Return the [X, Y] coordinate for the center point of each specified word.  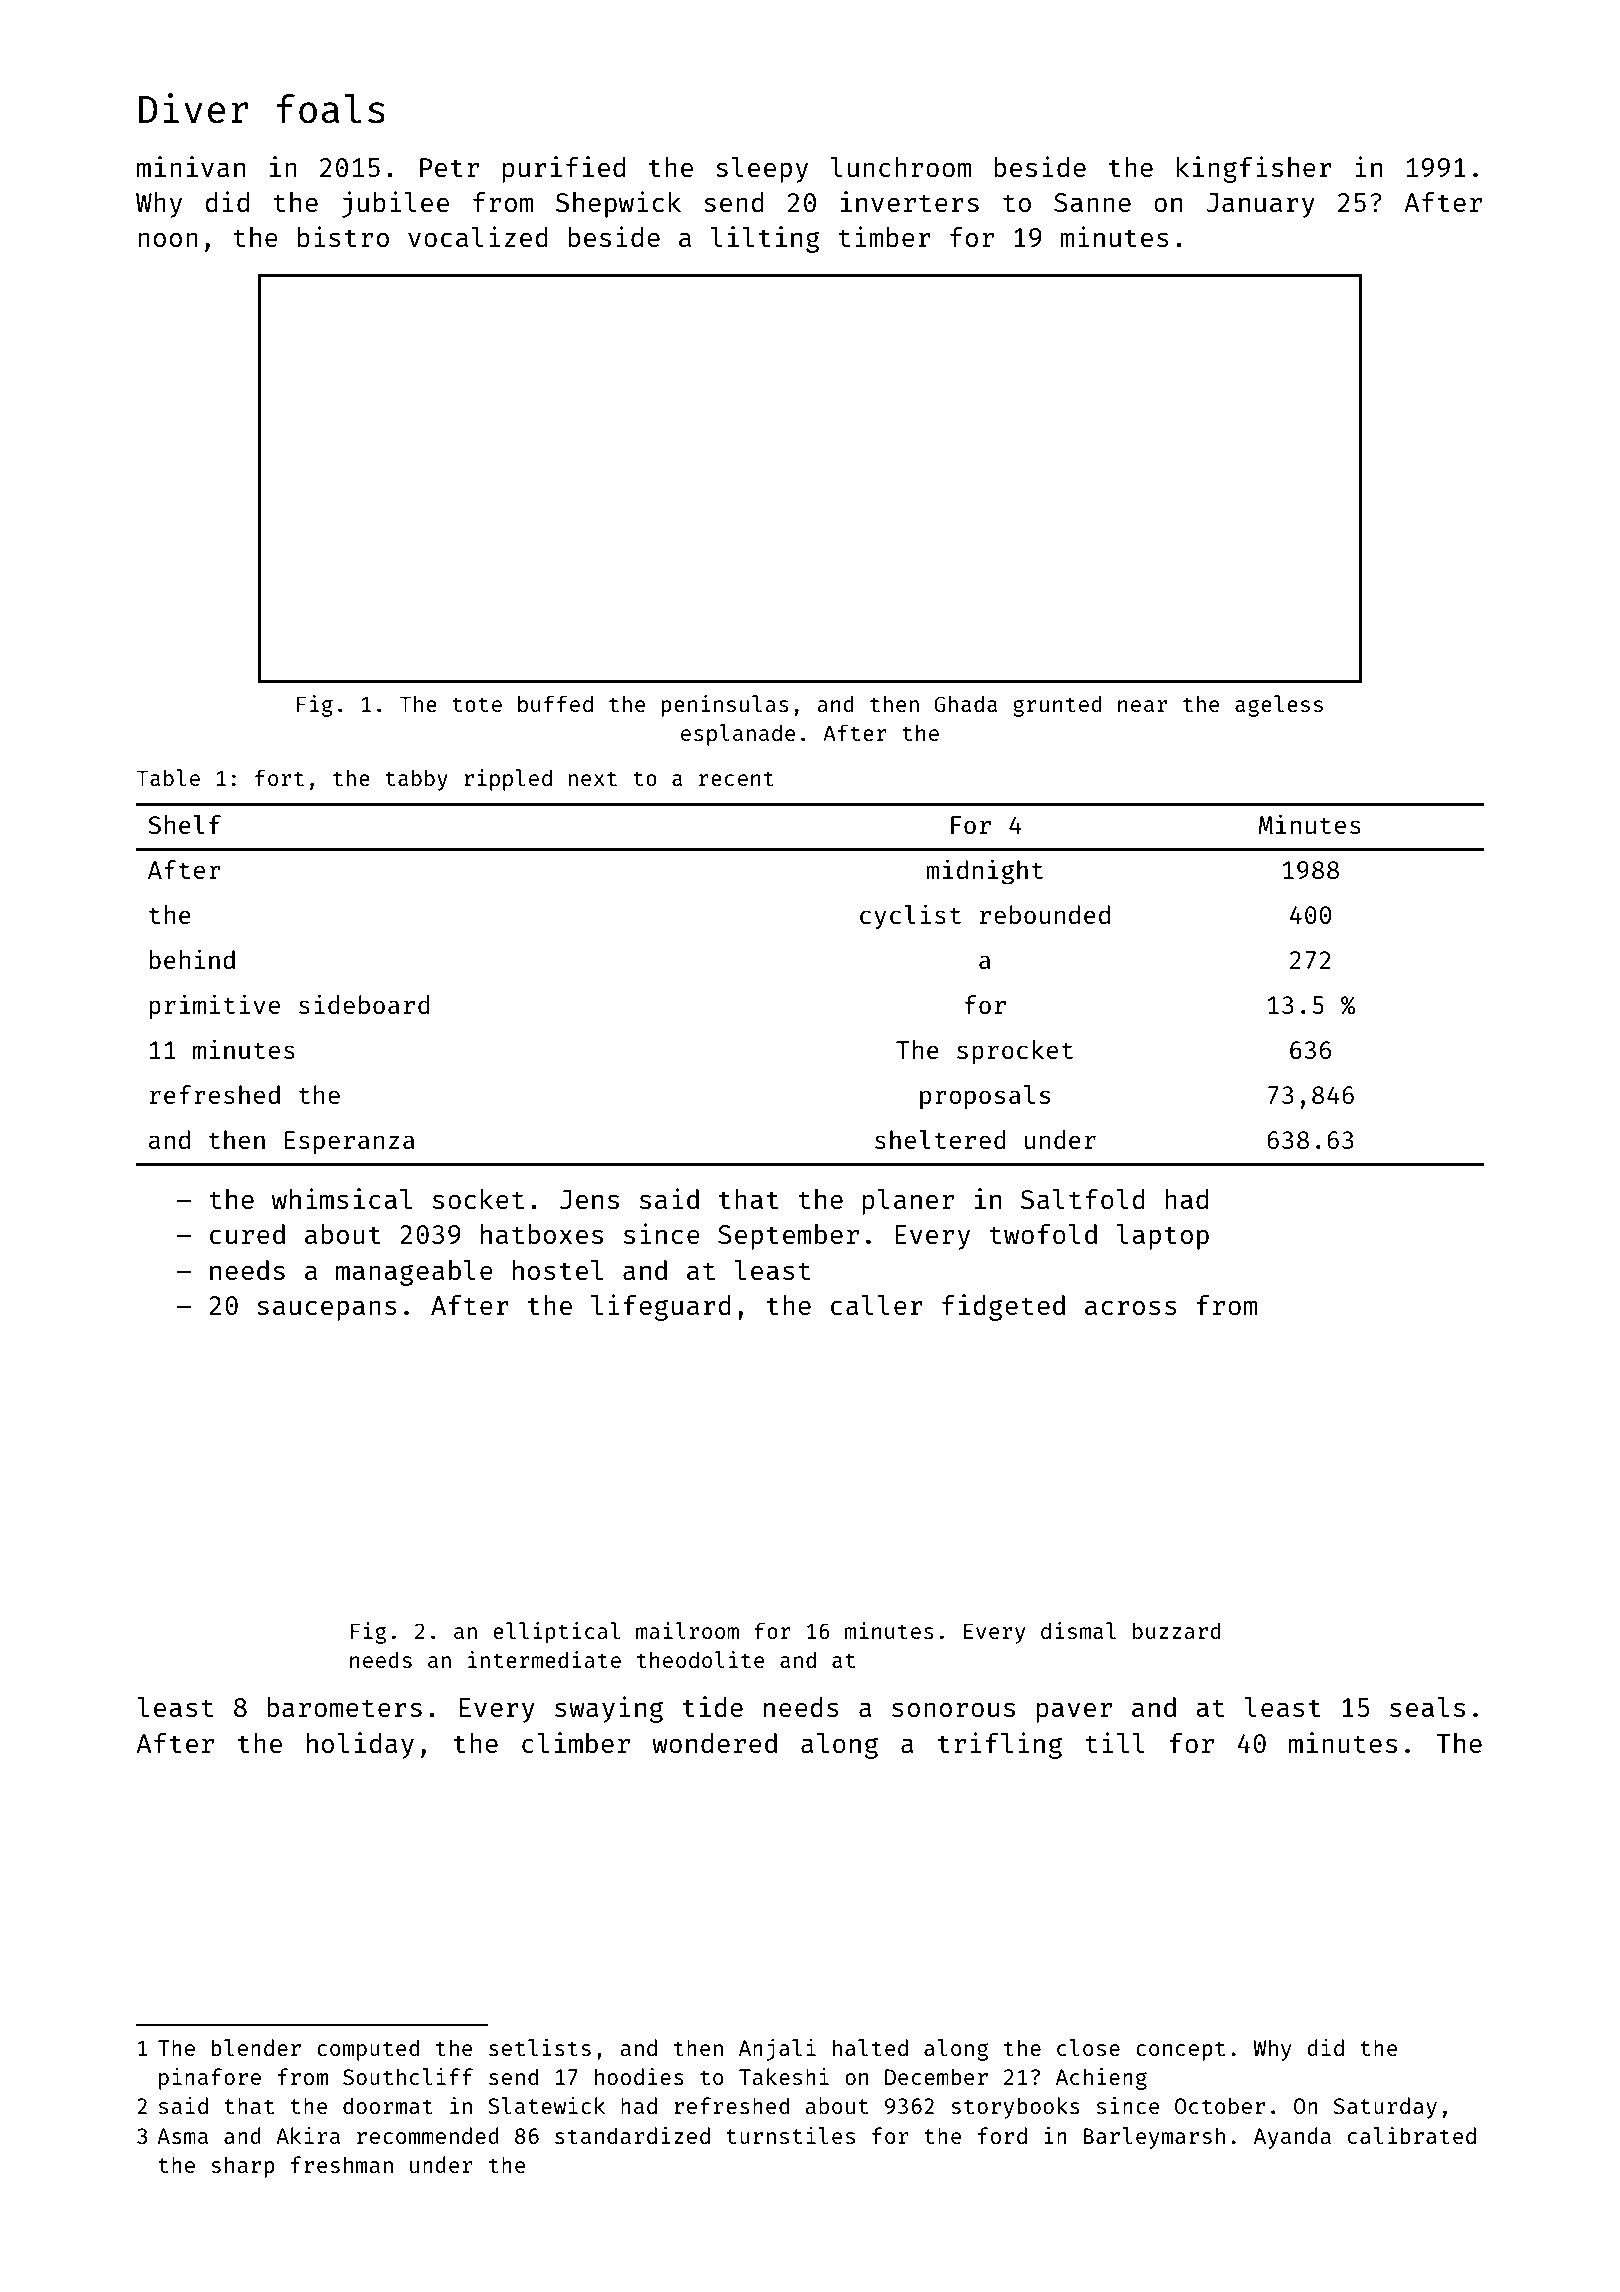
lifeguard [661, 1307]
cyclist [910, 917]
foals [331, 109]
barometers [344, 1707]
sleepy [762, 170]
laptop [1163, 1237]
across [1131, 1307]
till [1115, 1742]
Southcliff [408, 2076]
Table [168, 777]
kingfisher [1254, 169]
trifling [1000, 1745]
